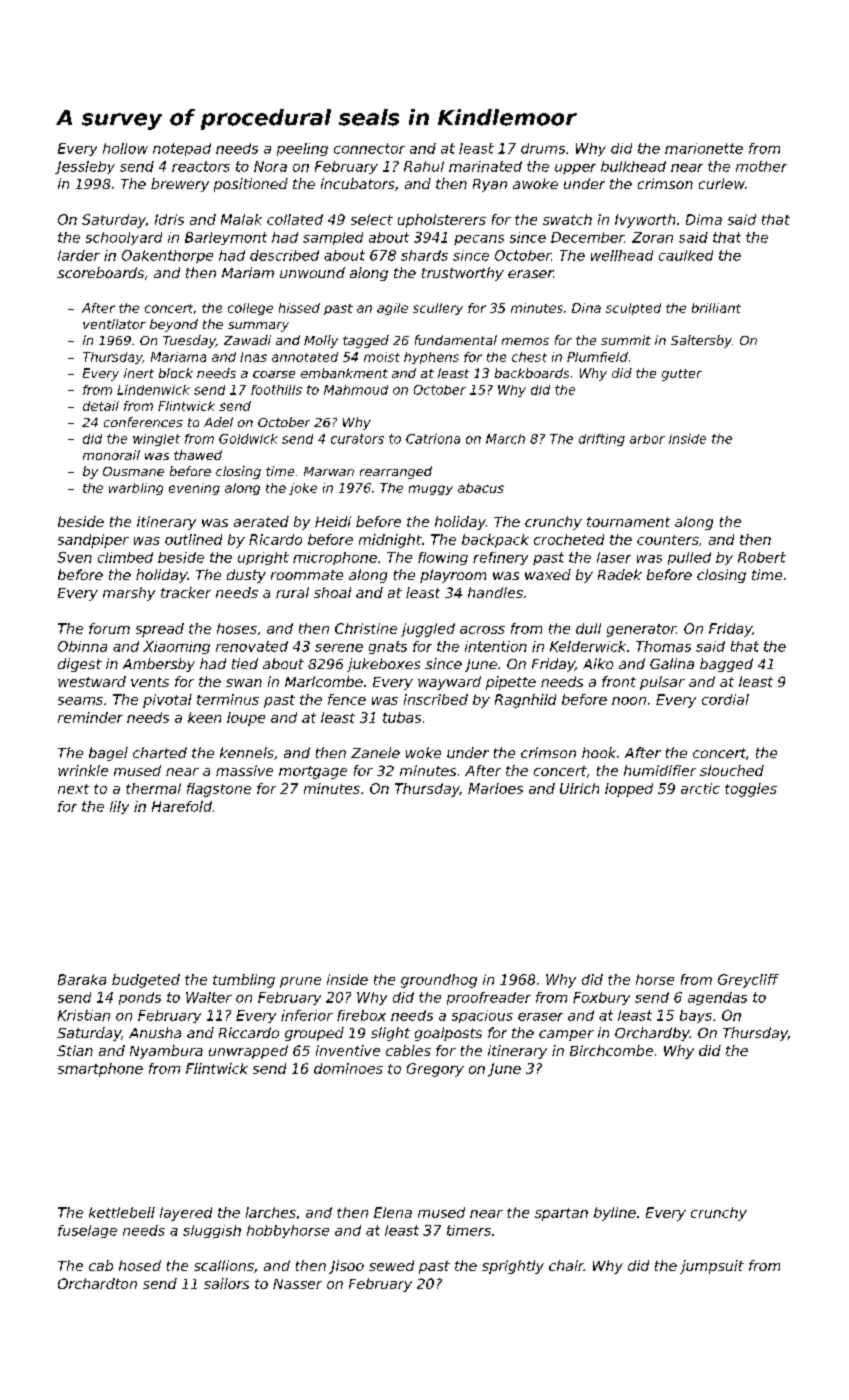  Describe the element at coordinates (761, 166) in the document. I see `mother` at that location.
